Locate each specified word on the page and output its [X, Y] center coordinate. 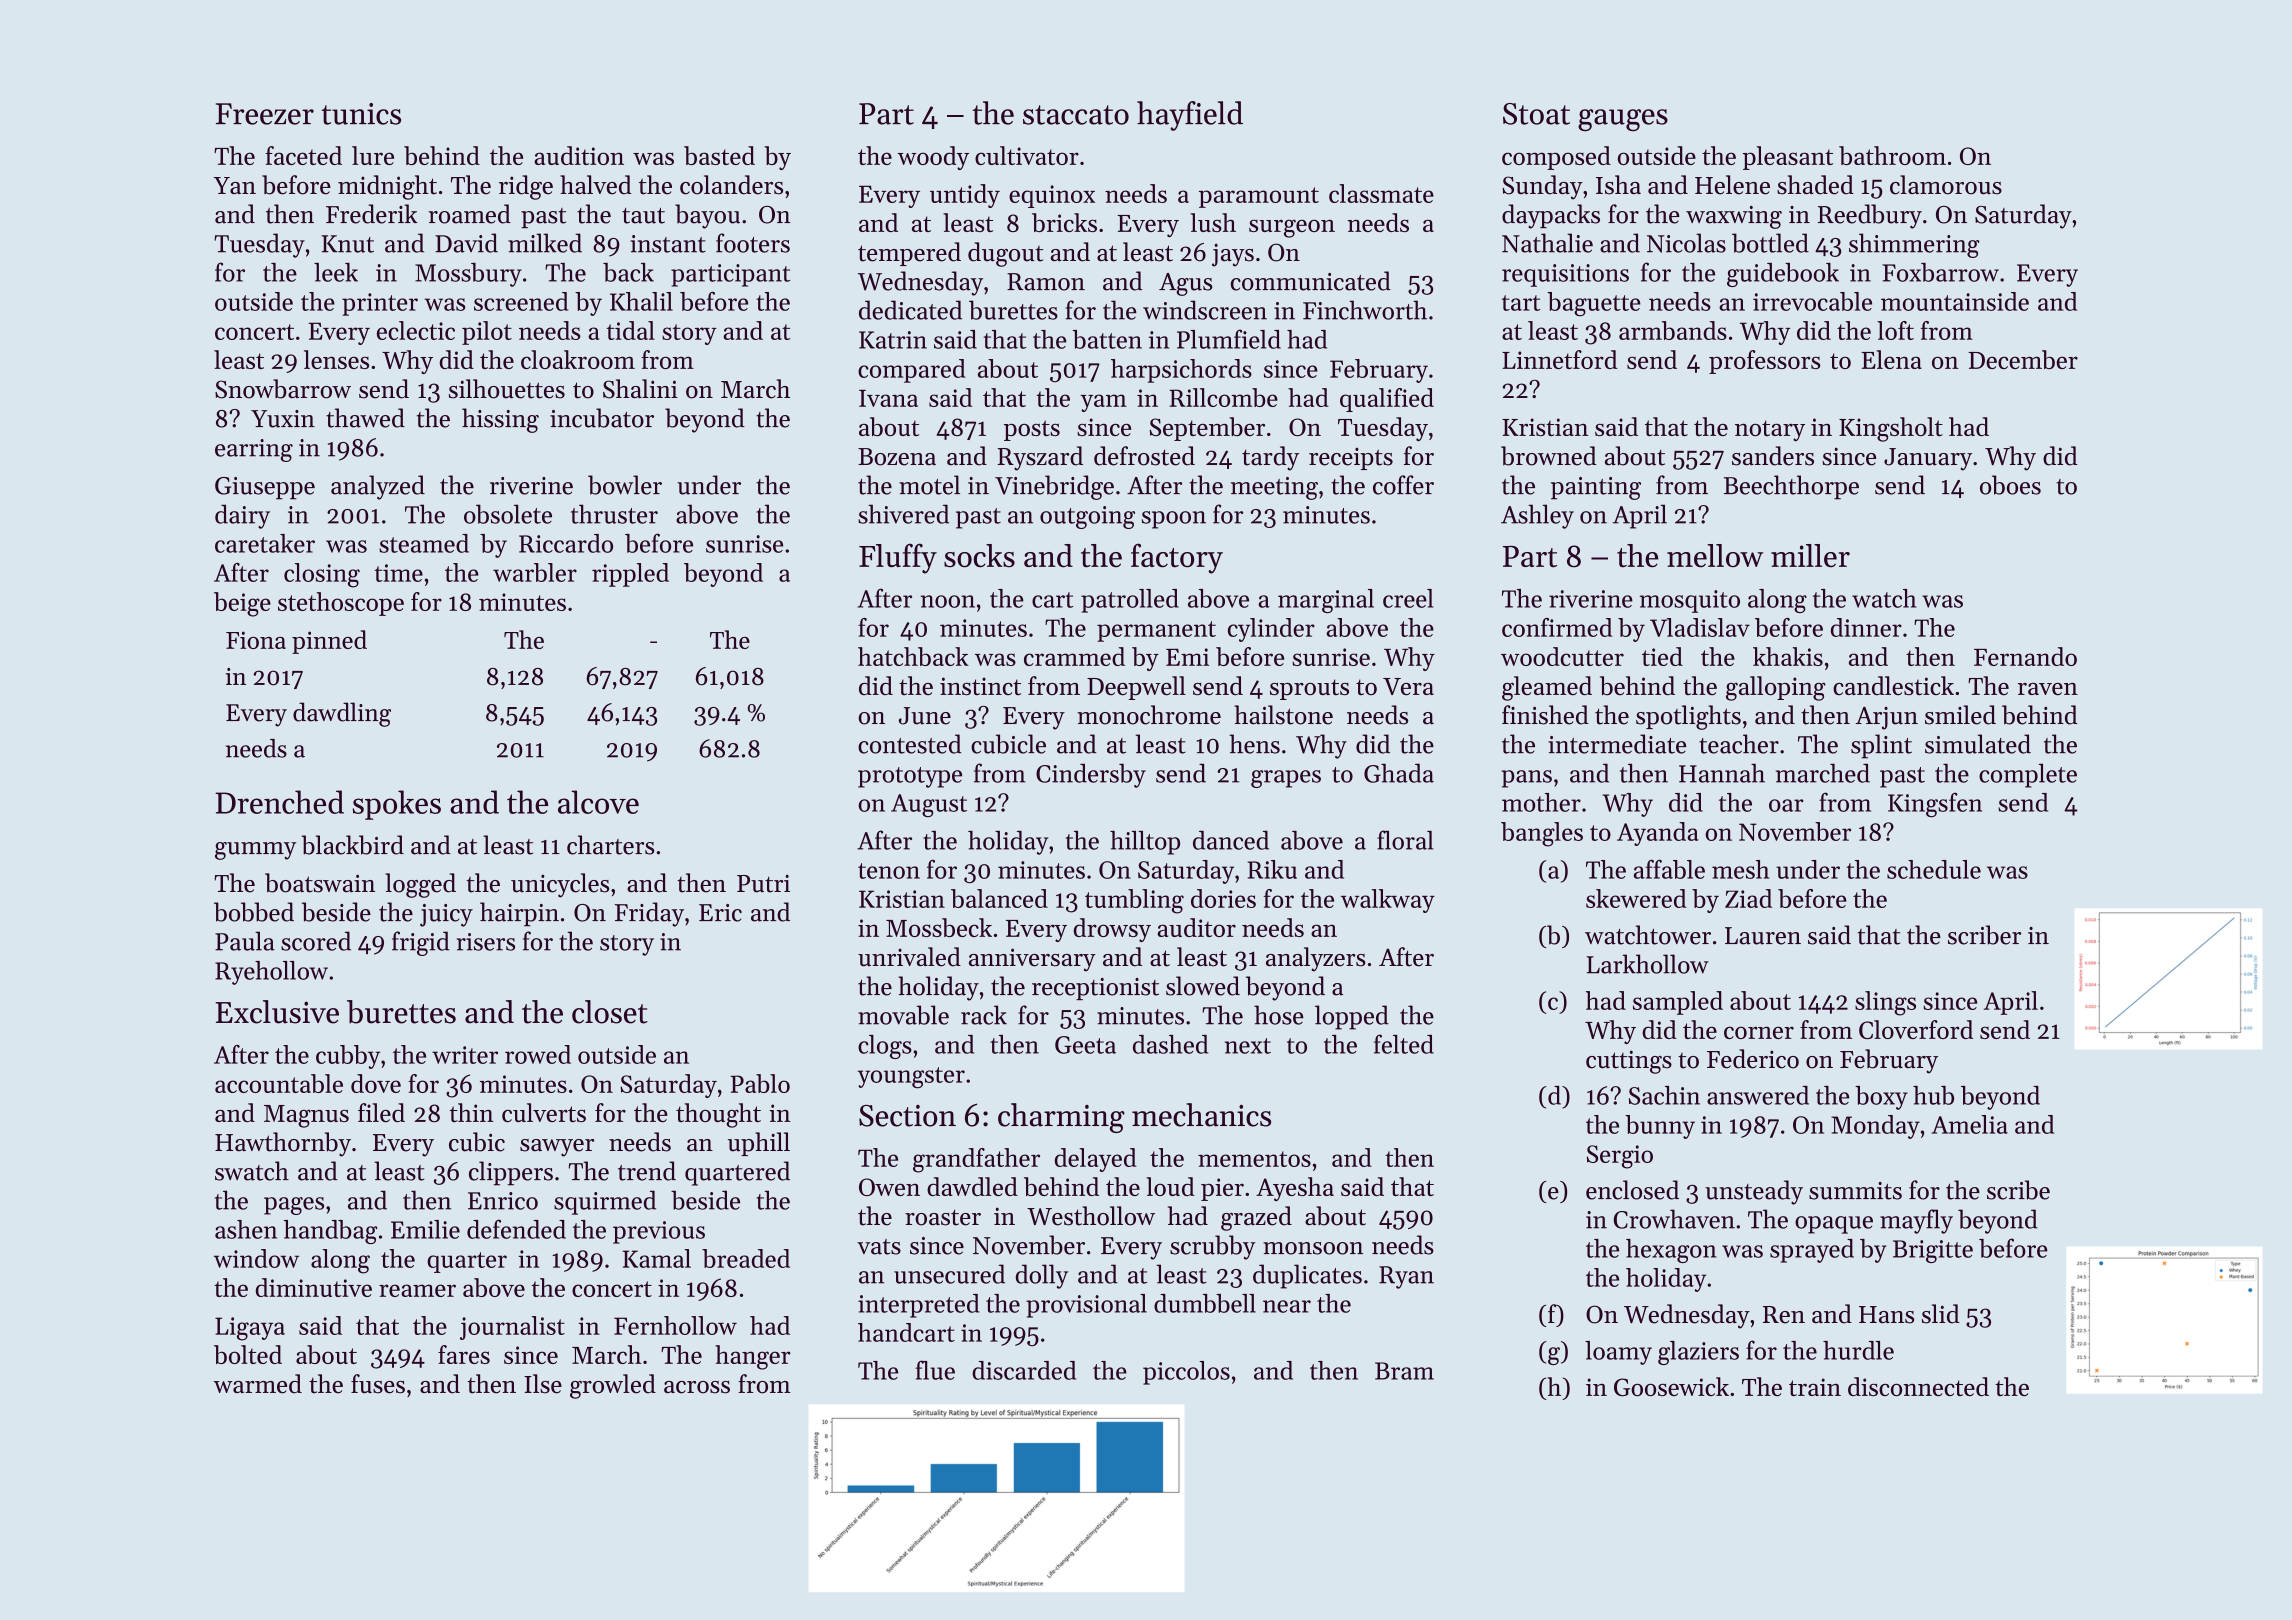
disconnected [1918, 1386]
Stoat [1536, 114]
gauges [1623, 120]
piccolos [1186, 1373]
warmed [257, 1384]
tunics [361, 114]
